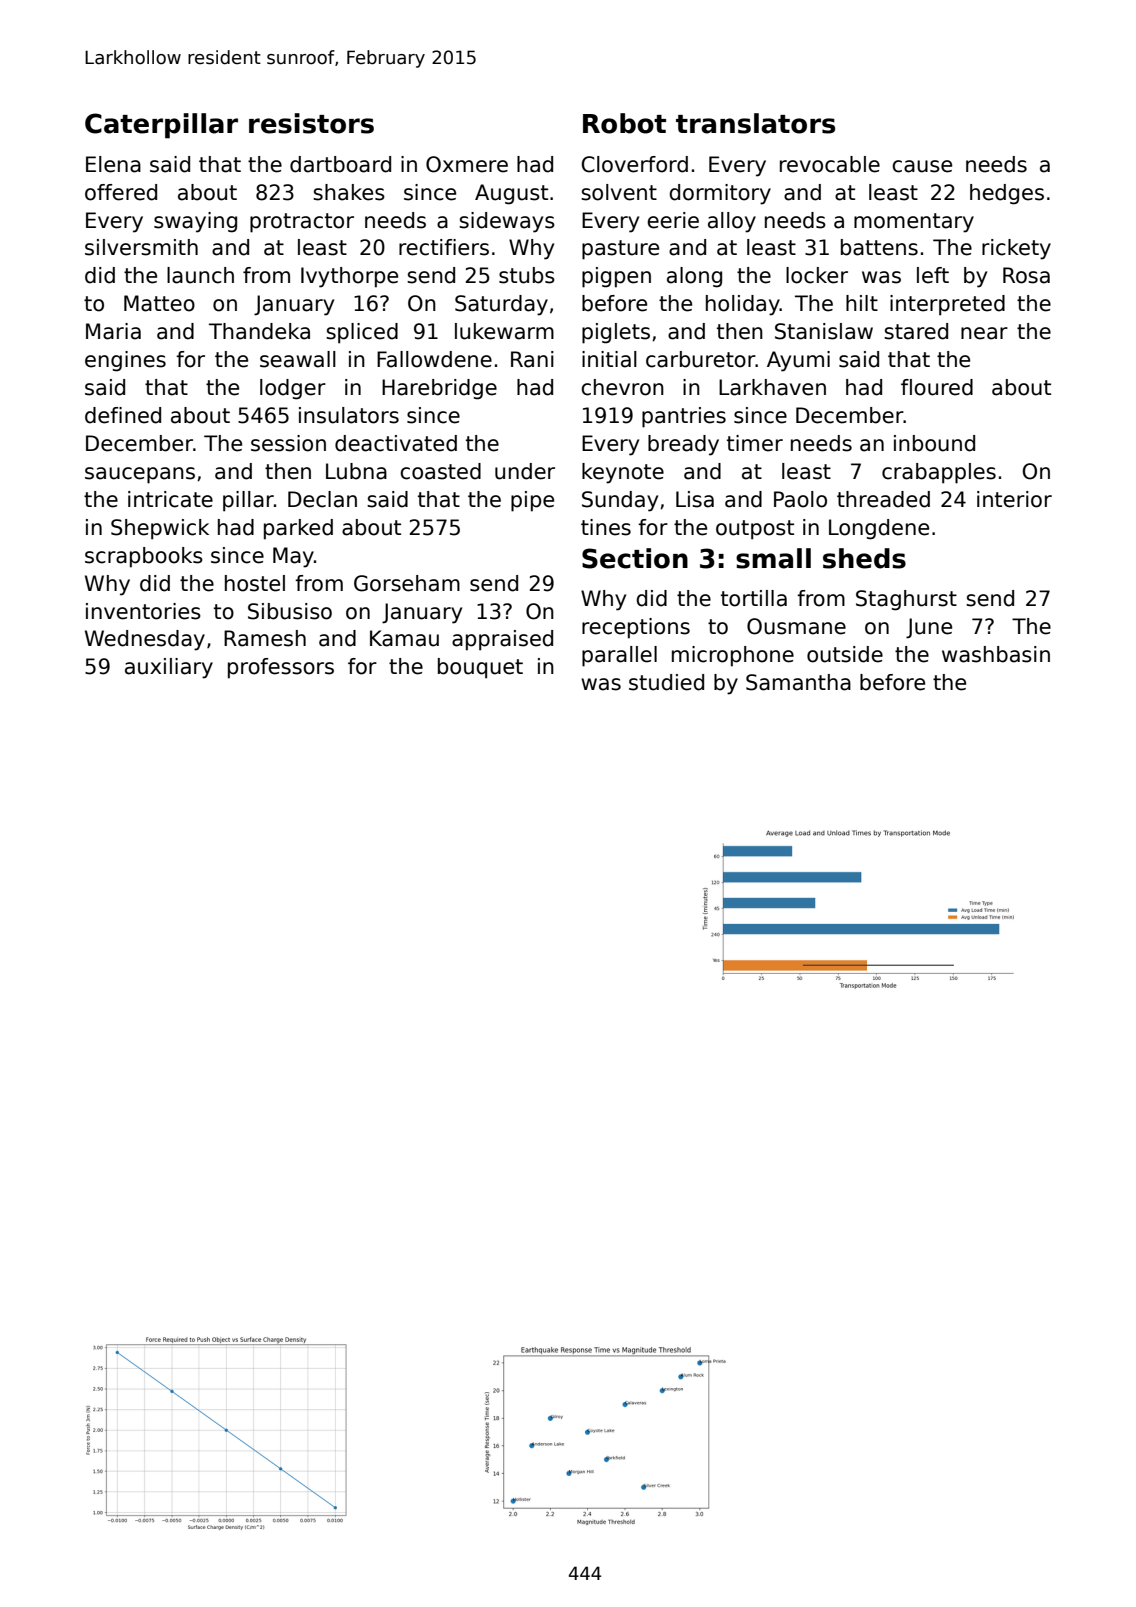 This screenshot has width=1136, height=1607. What do you see at coordinates (125, 361) in the screenshot?
I see `engines` at bounding box center [125, 361].
